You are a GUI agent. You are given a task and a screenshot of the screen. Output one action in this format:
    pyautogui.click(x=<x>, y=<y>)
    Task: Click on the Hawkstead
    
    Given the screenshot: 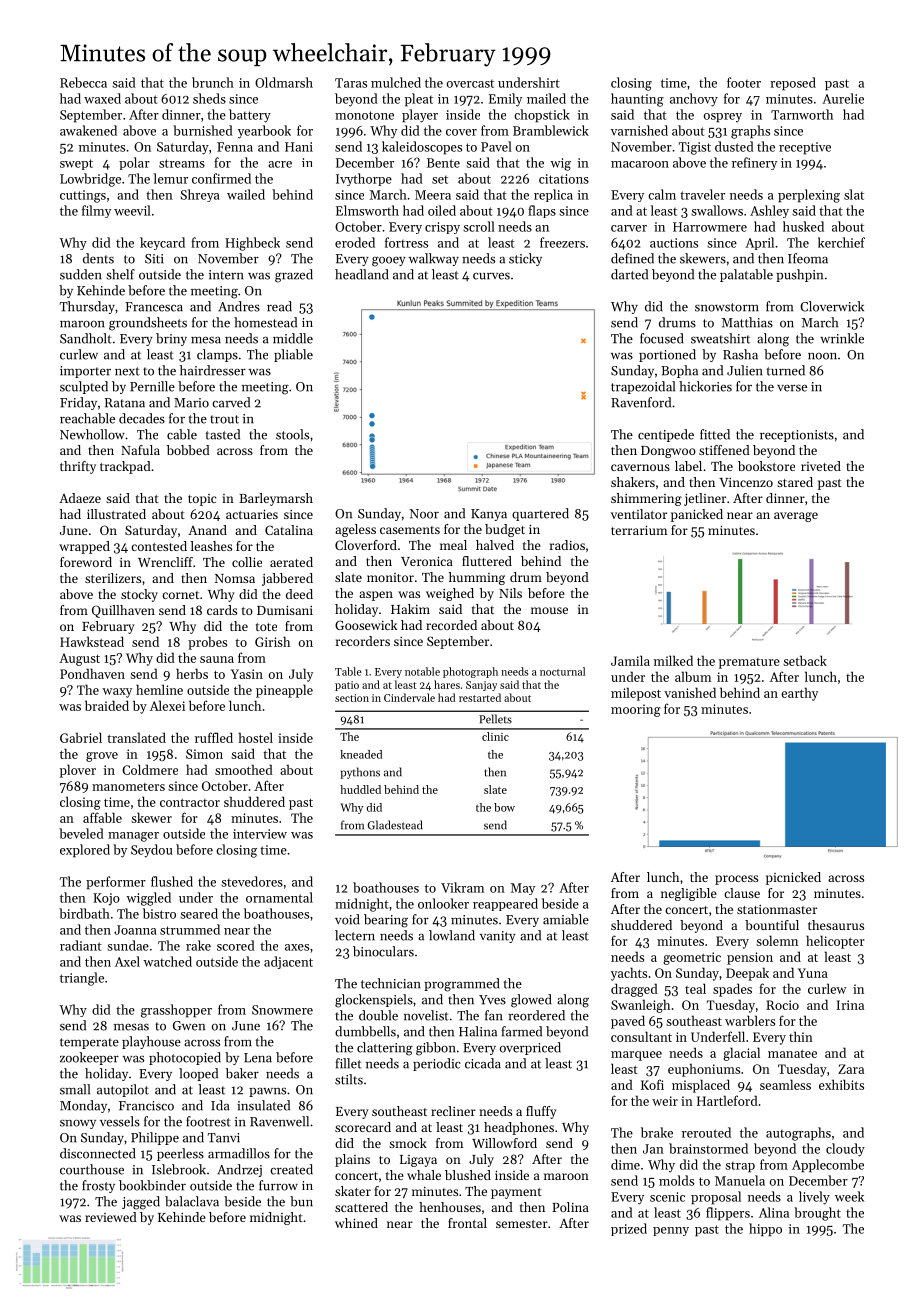 What is the action you would take?
    pyautogui.click(x=92, y=641)
